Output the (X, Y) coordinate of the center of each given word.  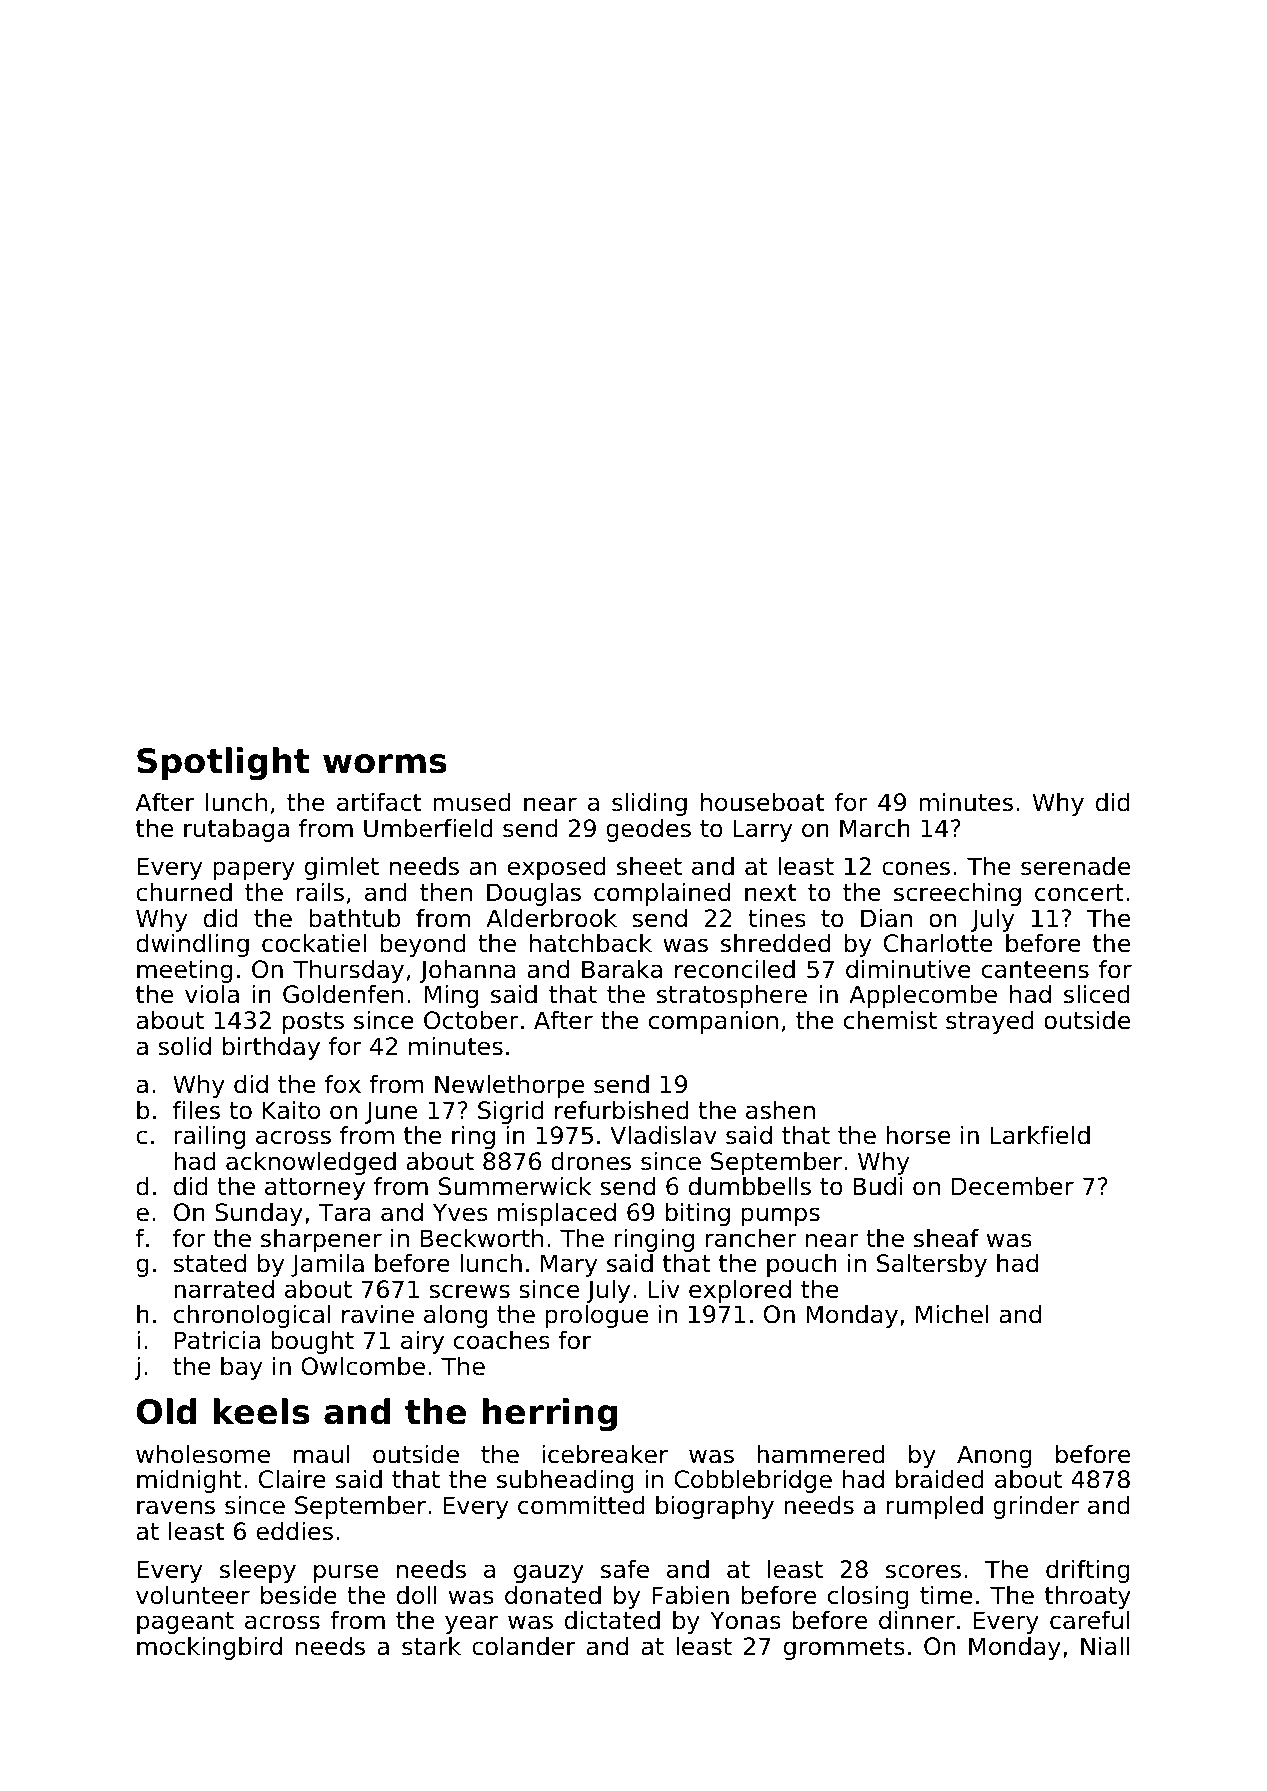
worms (385, 764)
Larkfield (1040, 1135)
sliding (649, 804)
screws (470, 1291)
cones (916, 868)
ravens (176, 1507)
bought (312, 1342)
